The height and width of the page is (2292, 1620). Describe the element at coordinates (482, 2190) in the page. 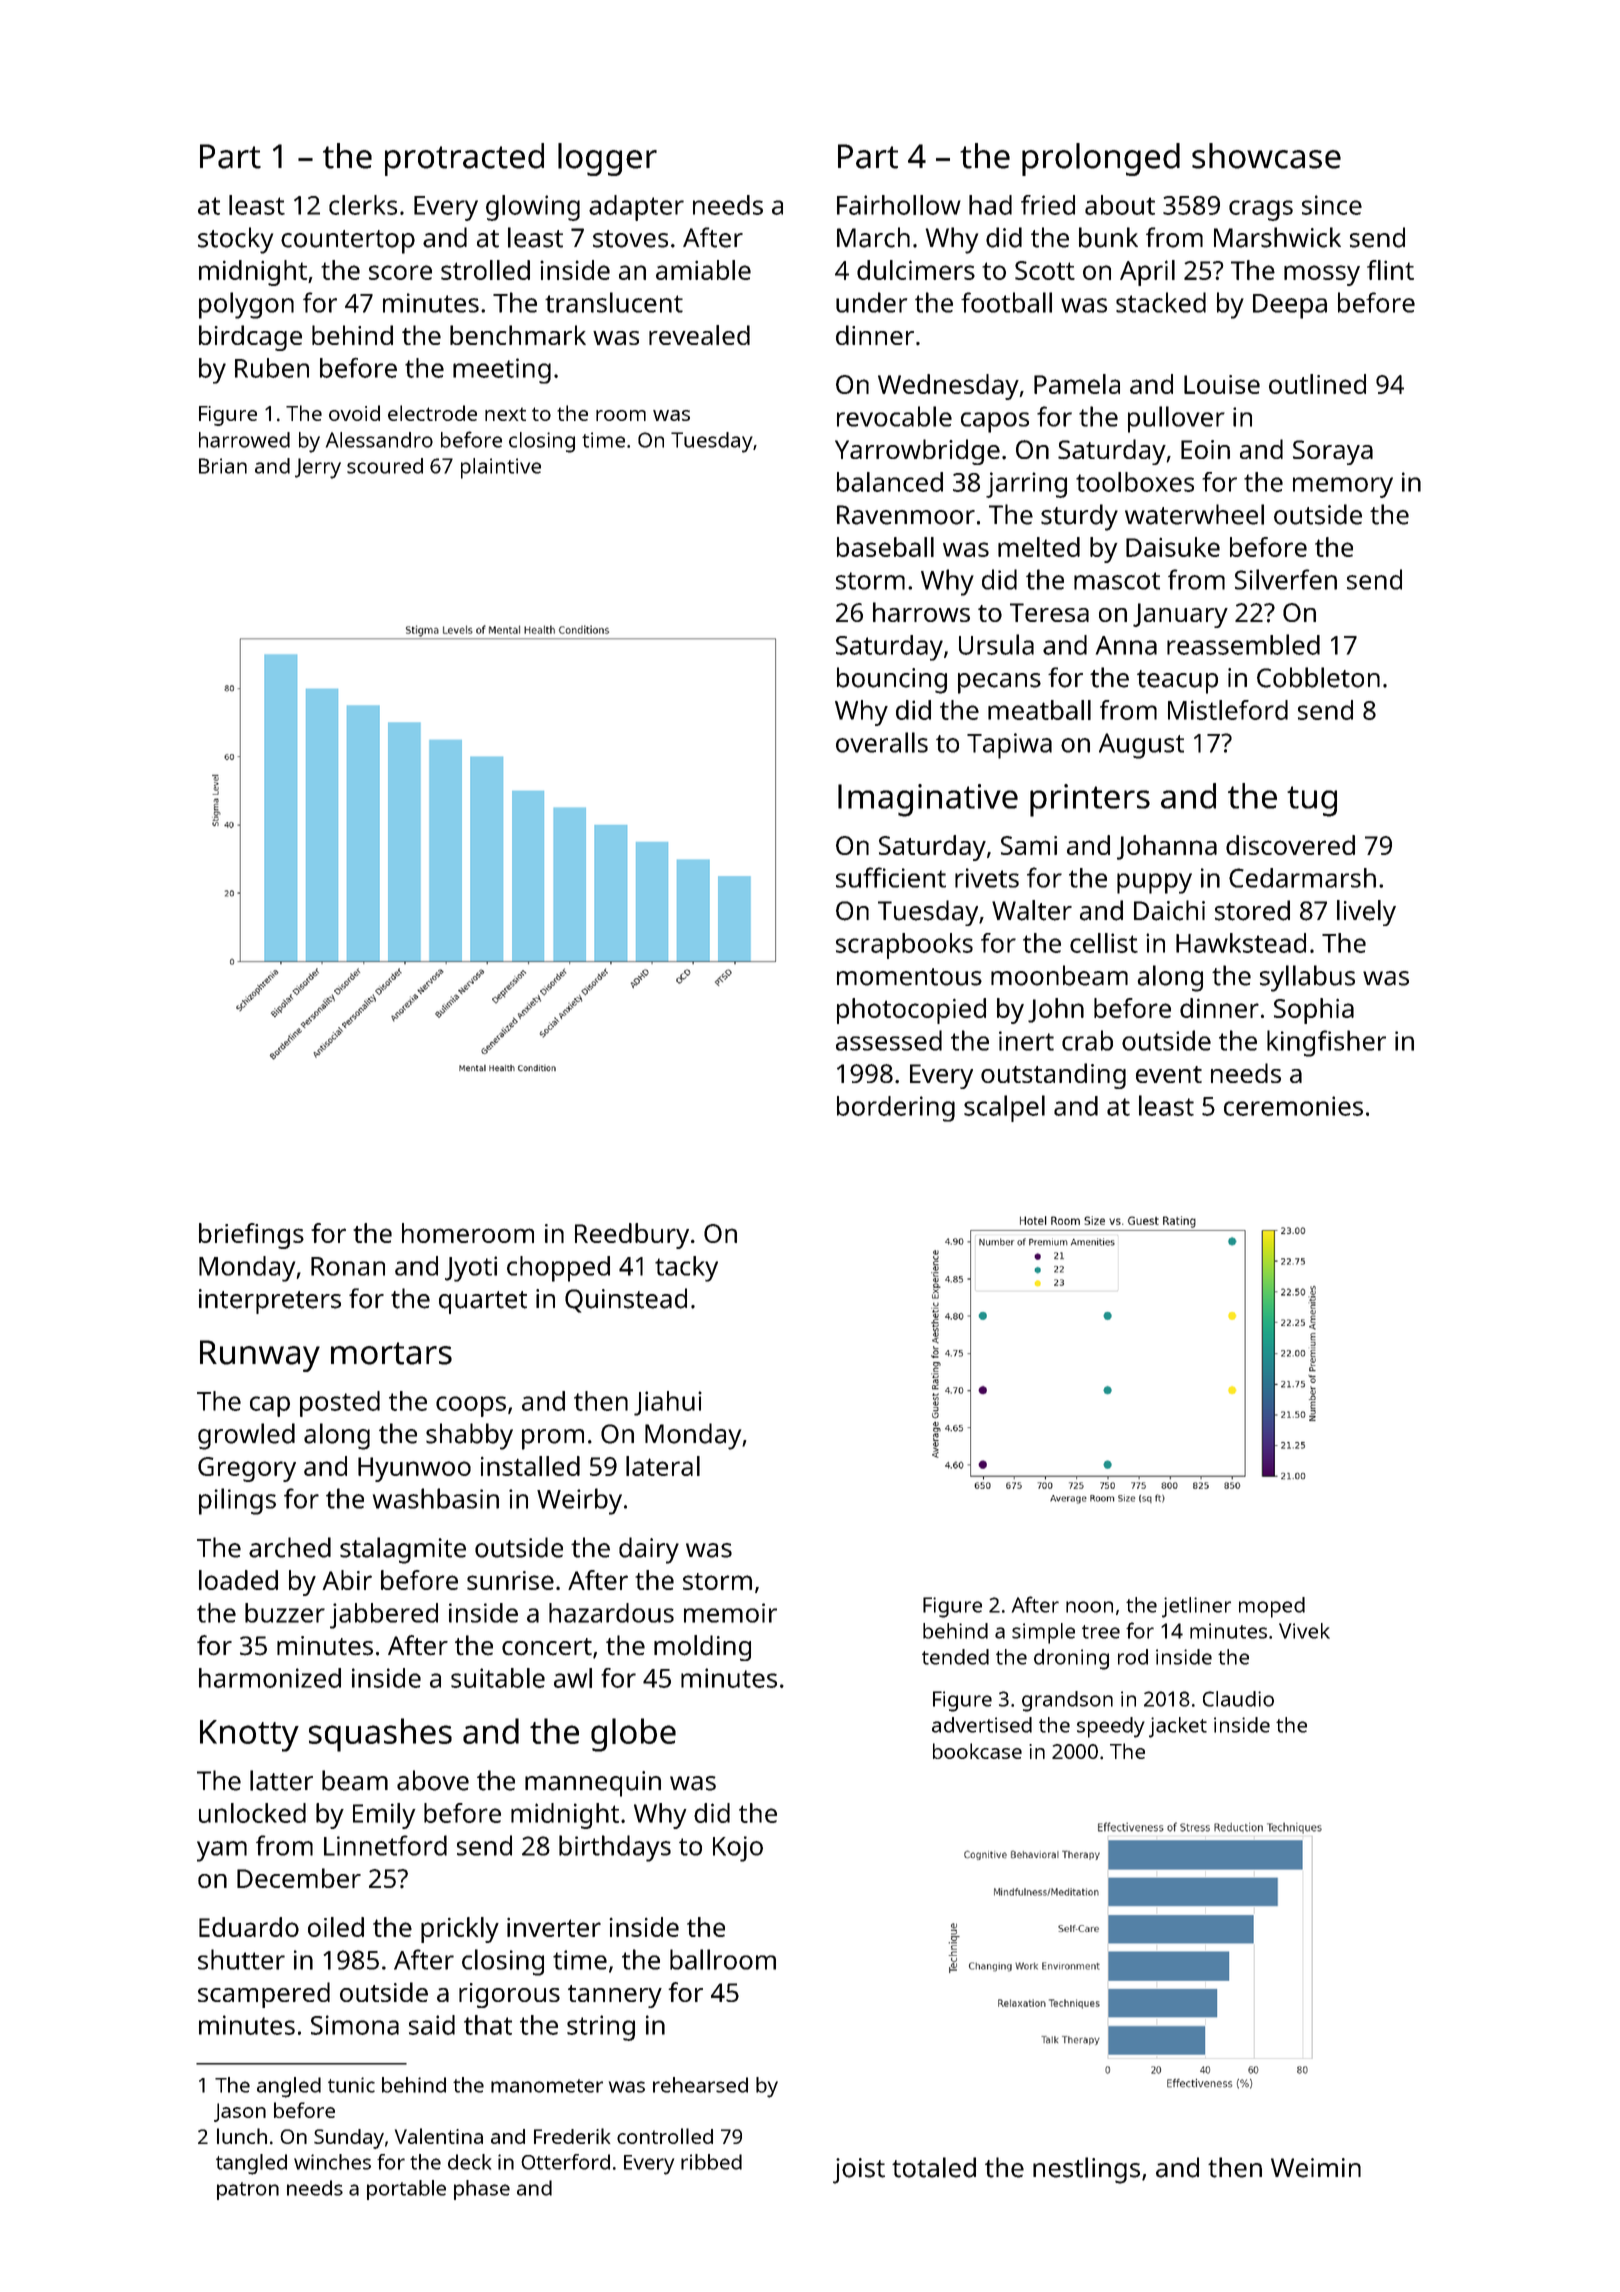

I see `phase` at that location.
